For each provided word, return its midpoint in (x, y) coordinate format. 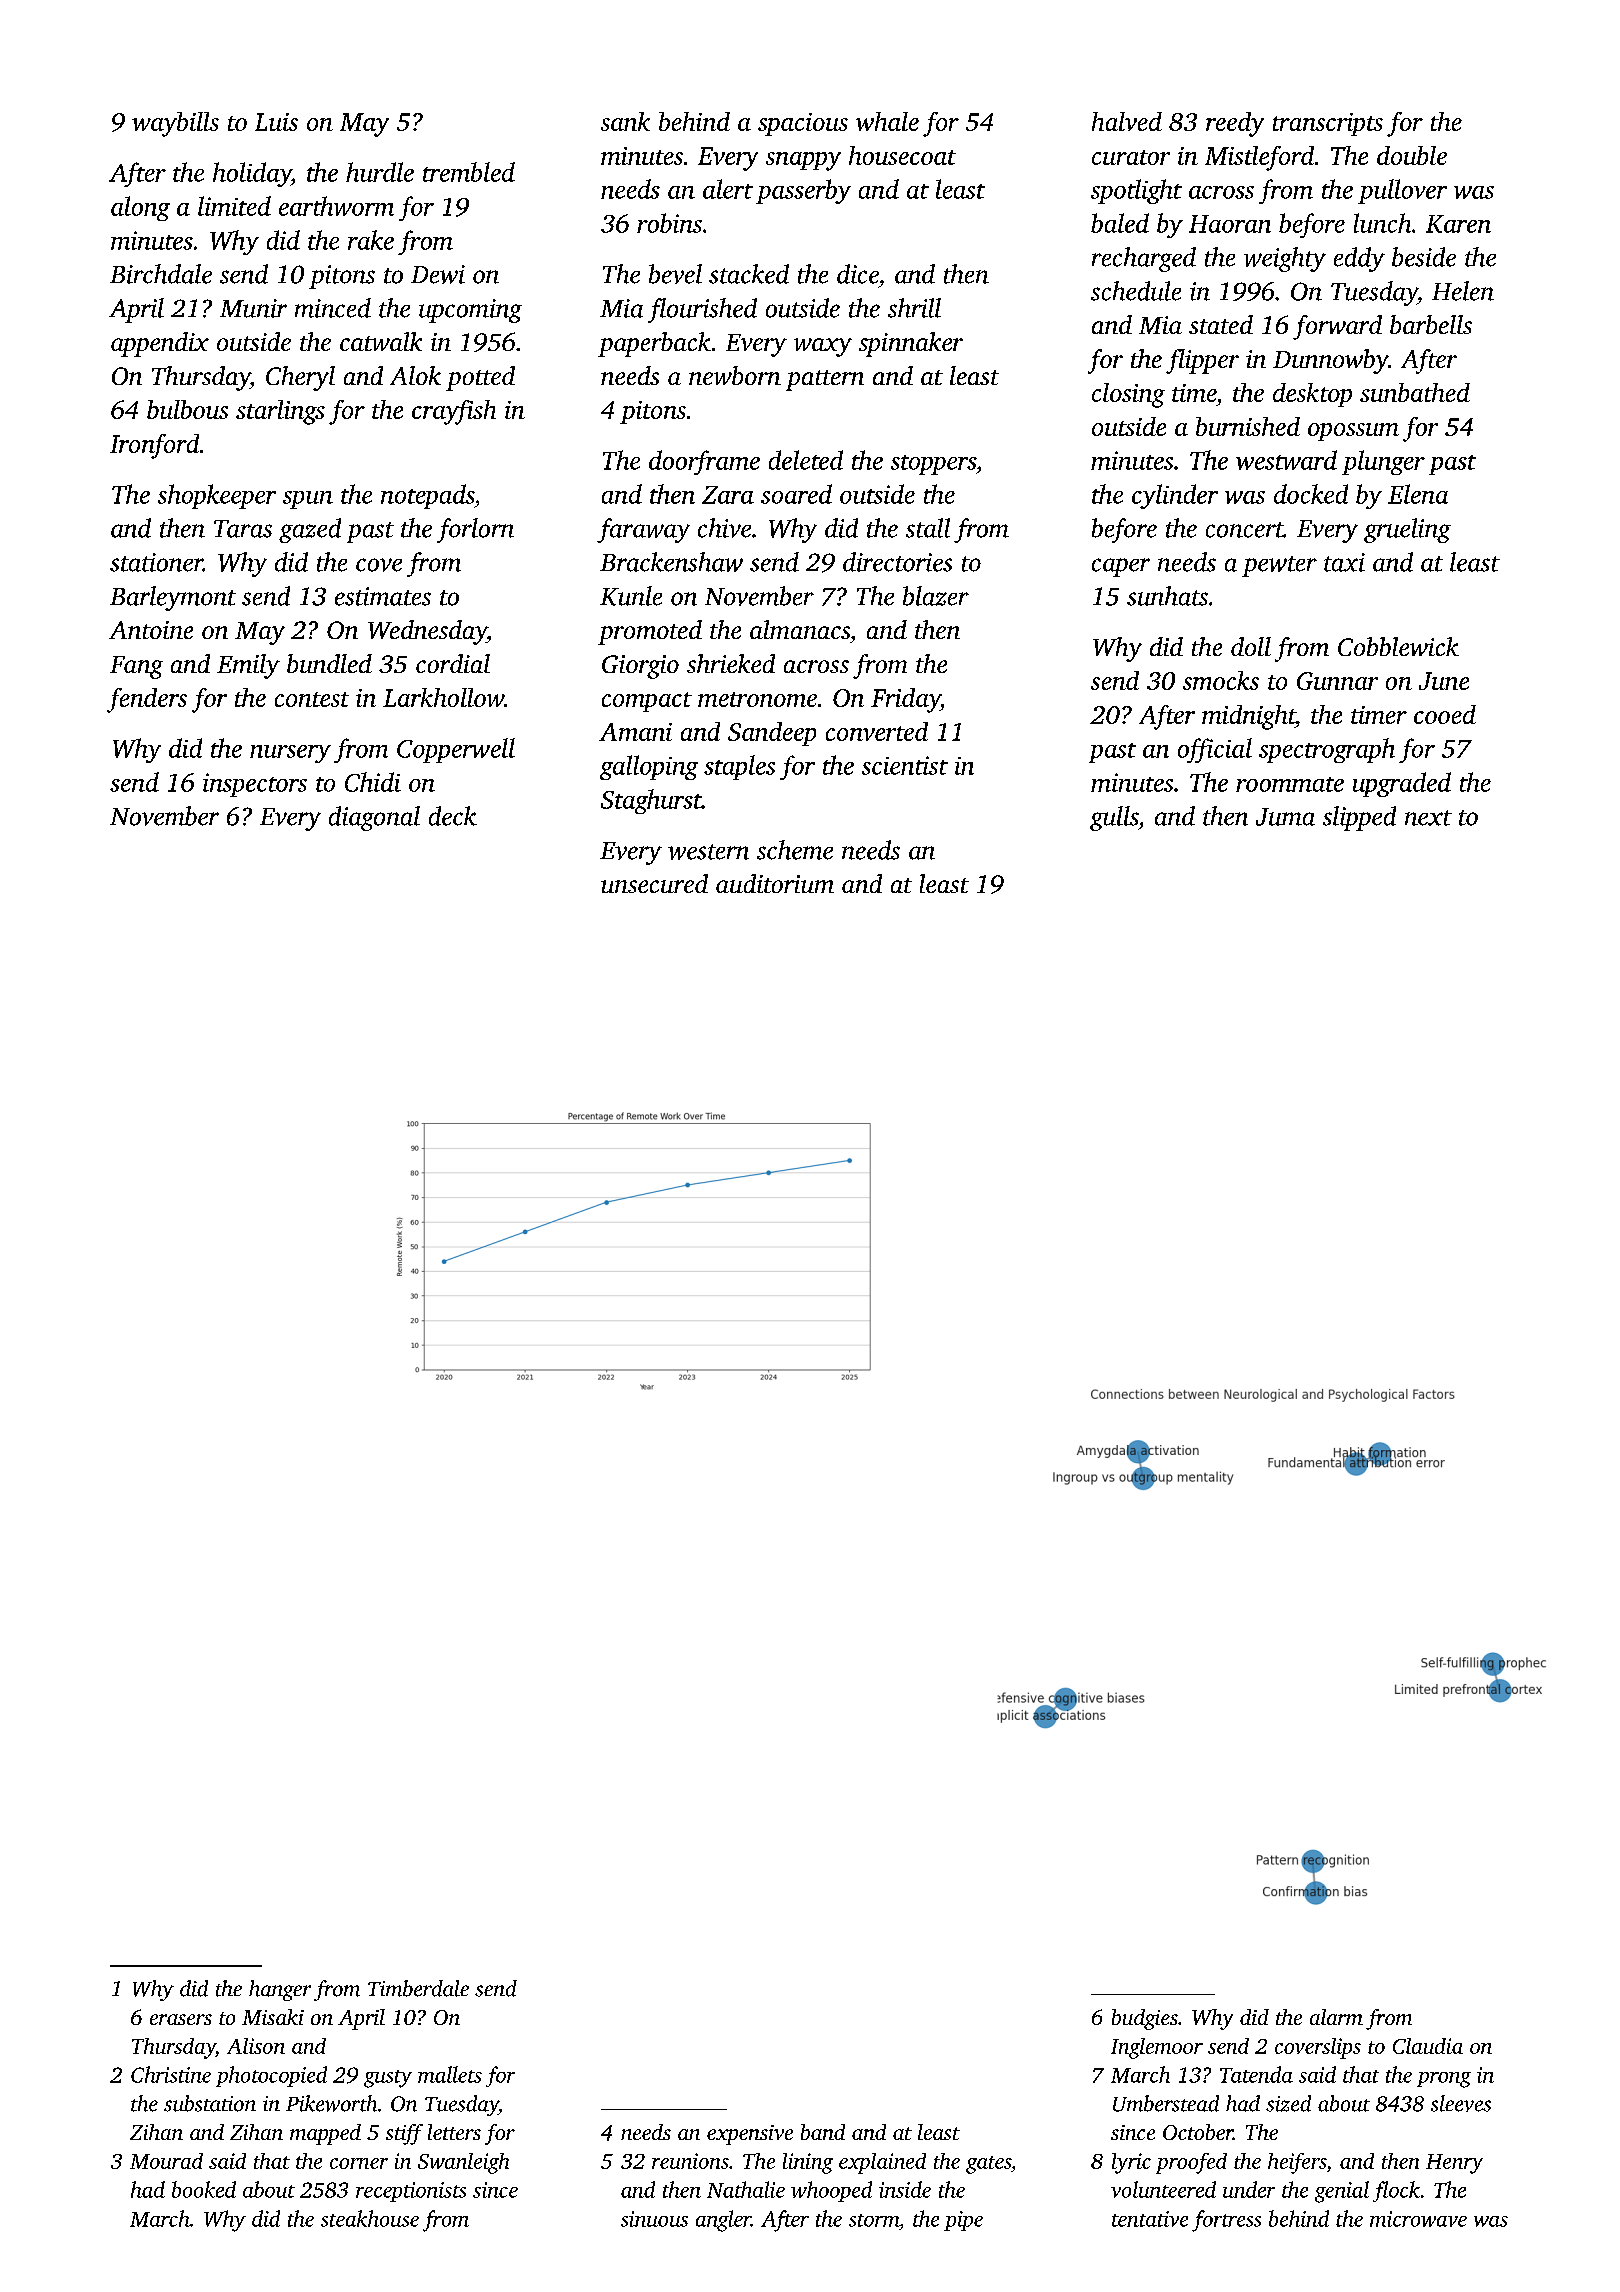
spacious (803, 124)
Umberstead (1166, 2103)
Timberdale (418, 1988)
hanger (280, 1990)
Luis (276, 122)
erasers (181, 2019)
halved (1127, 121)
